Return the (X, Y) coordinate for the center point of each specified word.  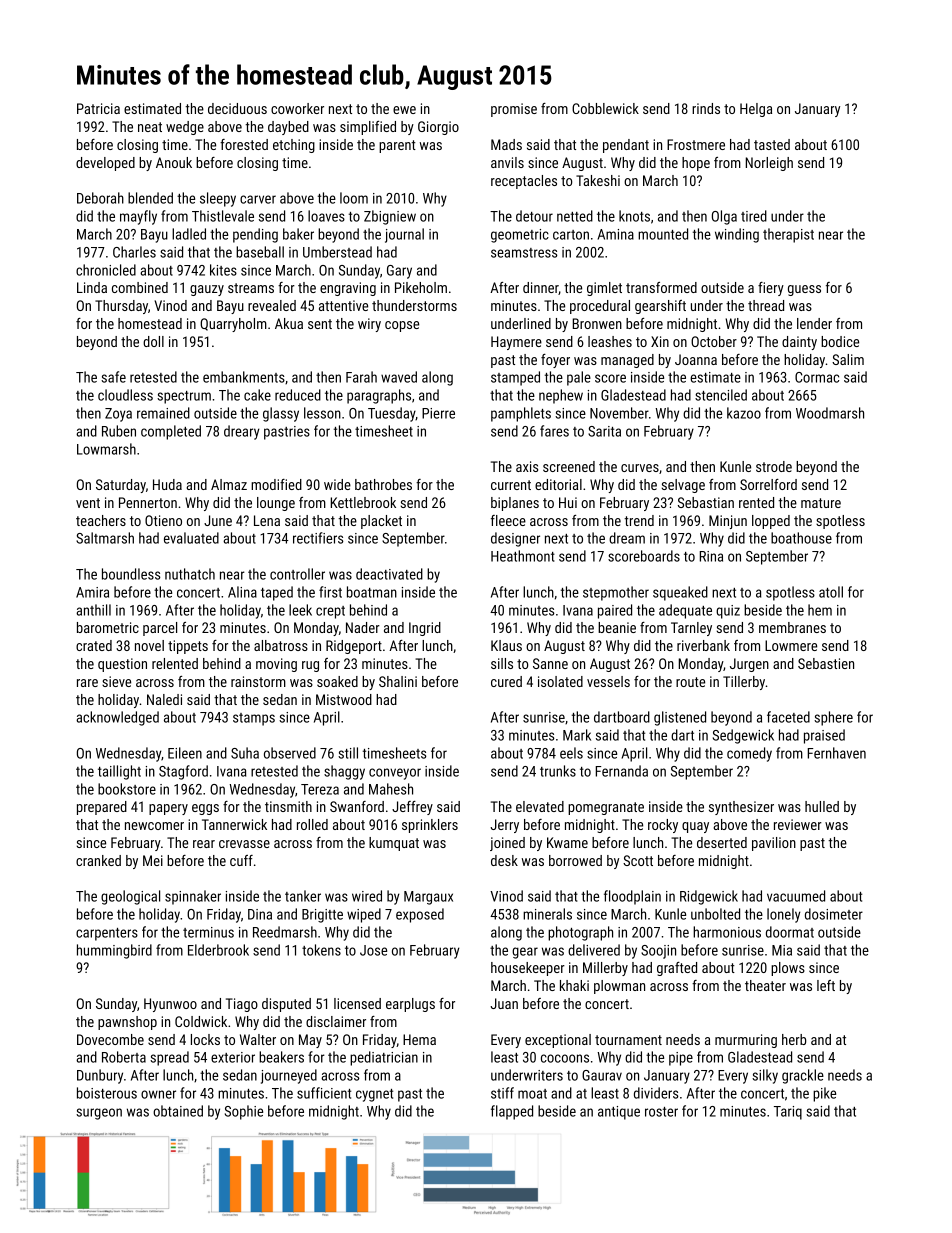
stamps (254, 719)
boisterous (107, 1093)
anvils (507, 162)
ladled (189, 234)
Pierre (438, 413)
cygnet (374, 1095)
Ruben (119, 431)
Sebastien (826, 663)
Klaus (506, 645)
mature (821, 503)
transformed (661, 287)
